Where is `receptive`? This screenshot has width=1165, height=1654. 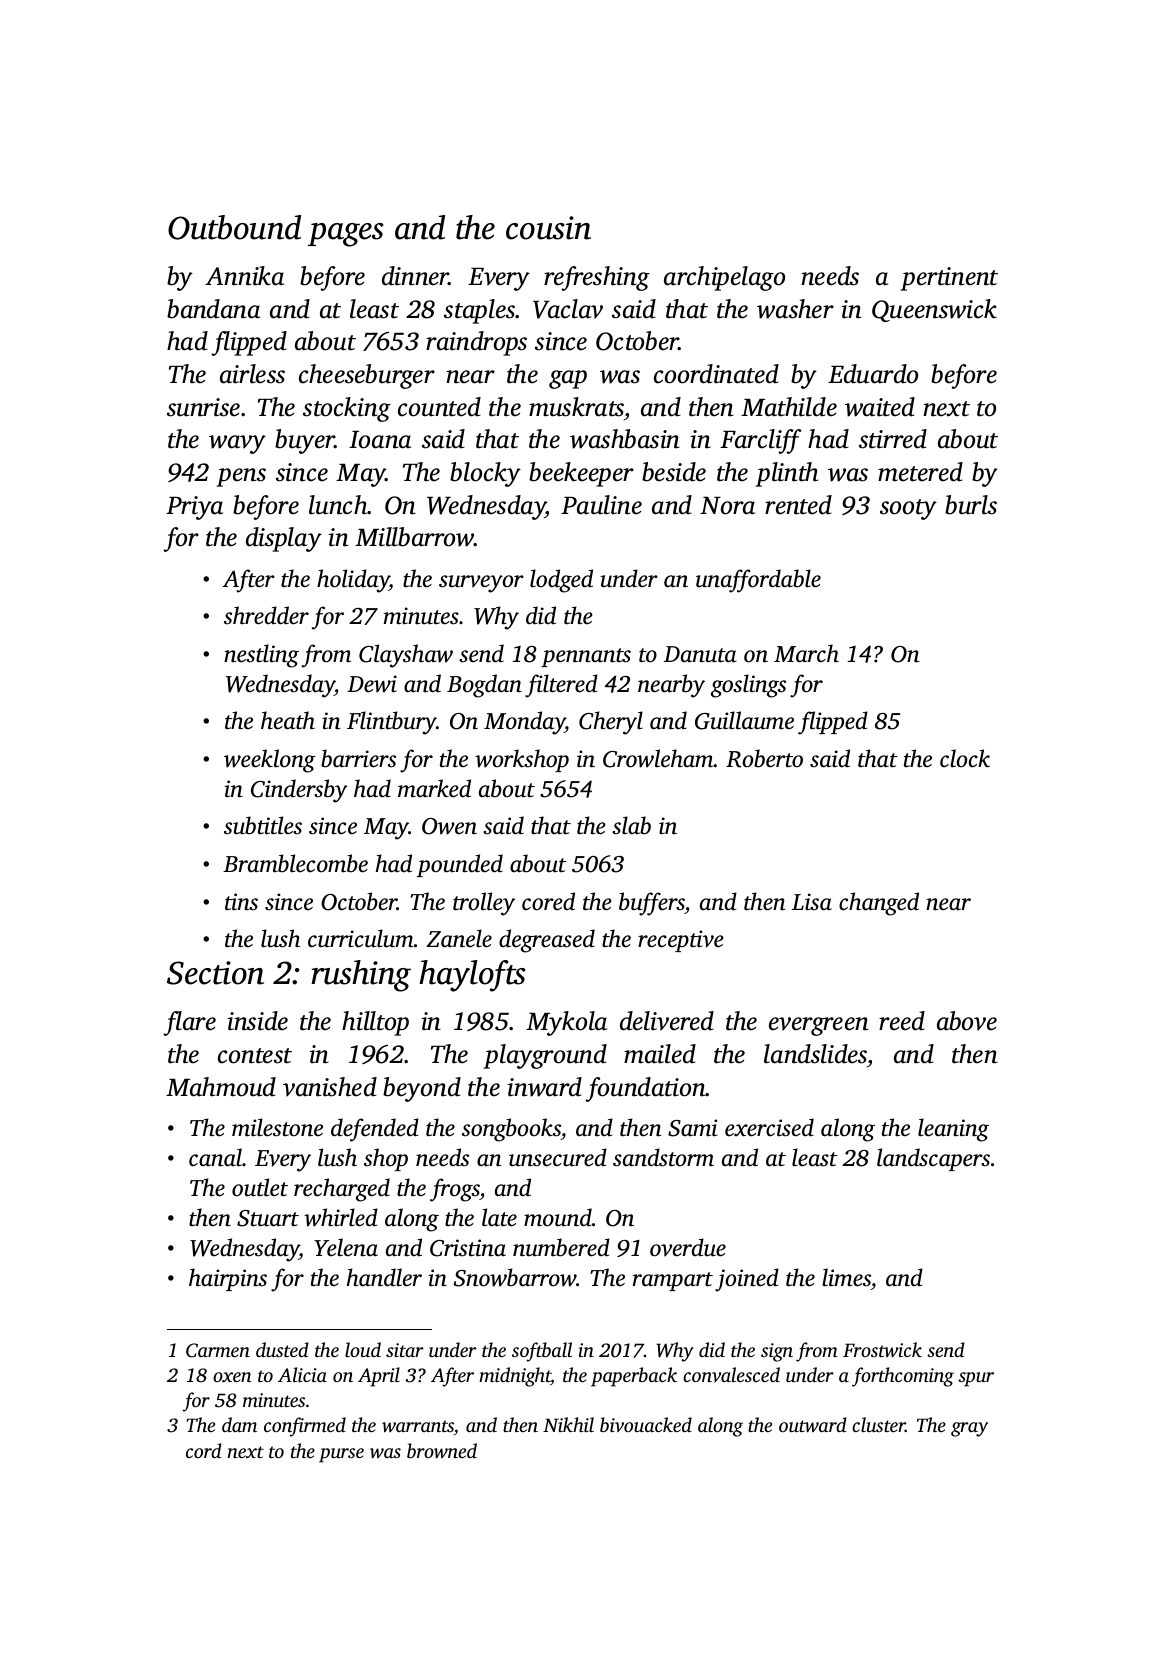 receptive is located at coordinates (681, 941).
